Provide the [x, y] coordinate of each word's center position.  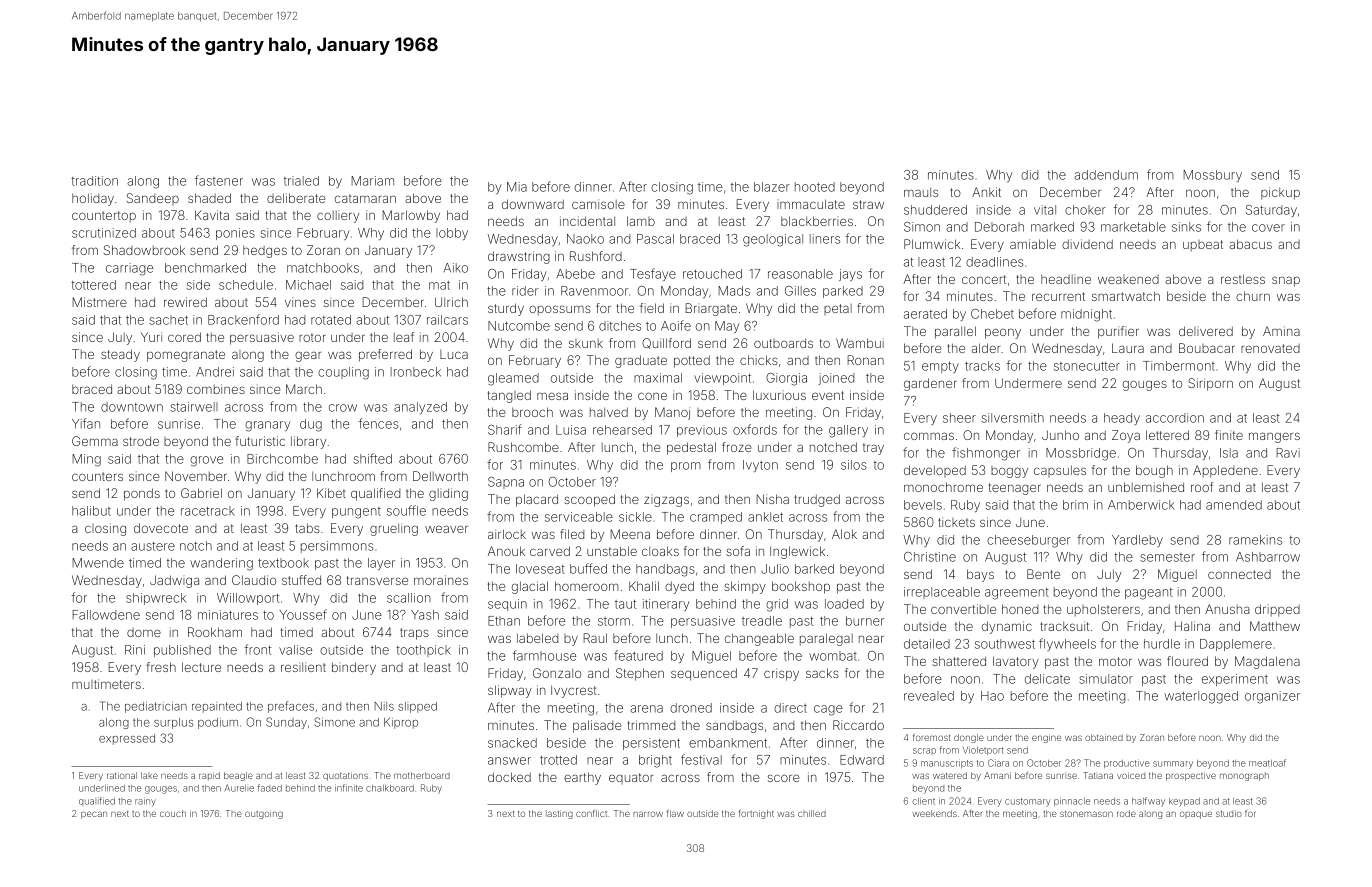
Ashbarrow [1268, 557]
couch [173, 813]
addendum [1106, 175]
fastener [219, 180]
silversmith [1013, 418]
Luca [454, 354]
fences [379, 423]
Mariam [373, 181]
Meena [630, 534]
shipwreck [156, 599]
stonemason [1086, 814]
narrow [648, 814]
